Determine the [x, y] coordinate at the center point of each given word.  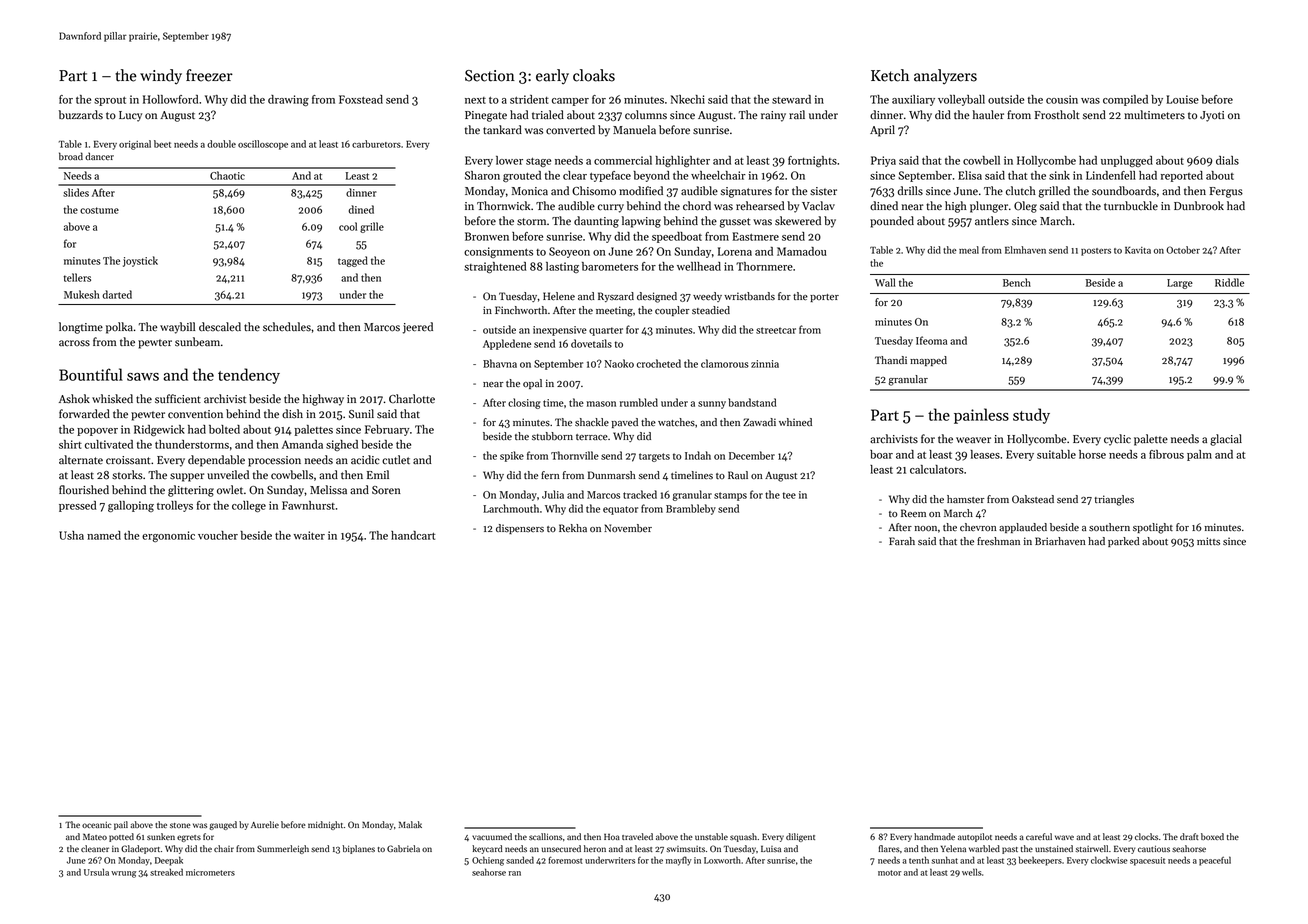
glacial [1226, 440]
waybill [177, 328]
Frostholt [1057, 115]
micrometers [210, 872]
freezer [209, 75]
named [104, 535]
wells [972, 872]
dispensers [520, 529]
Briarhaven [1060, 541]
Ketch [890, 75]
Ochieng [488, 861]
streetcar [776, 330]
